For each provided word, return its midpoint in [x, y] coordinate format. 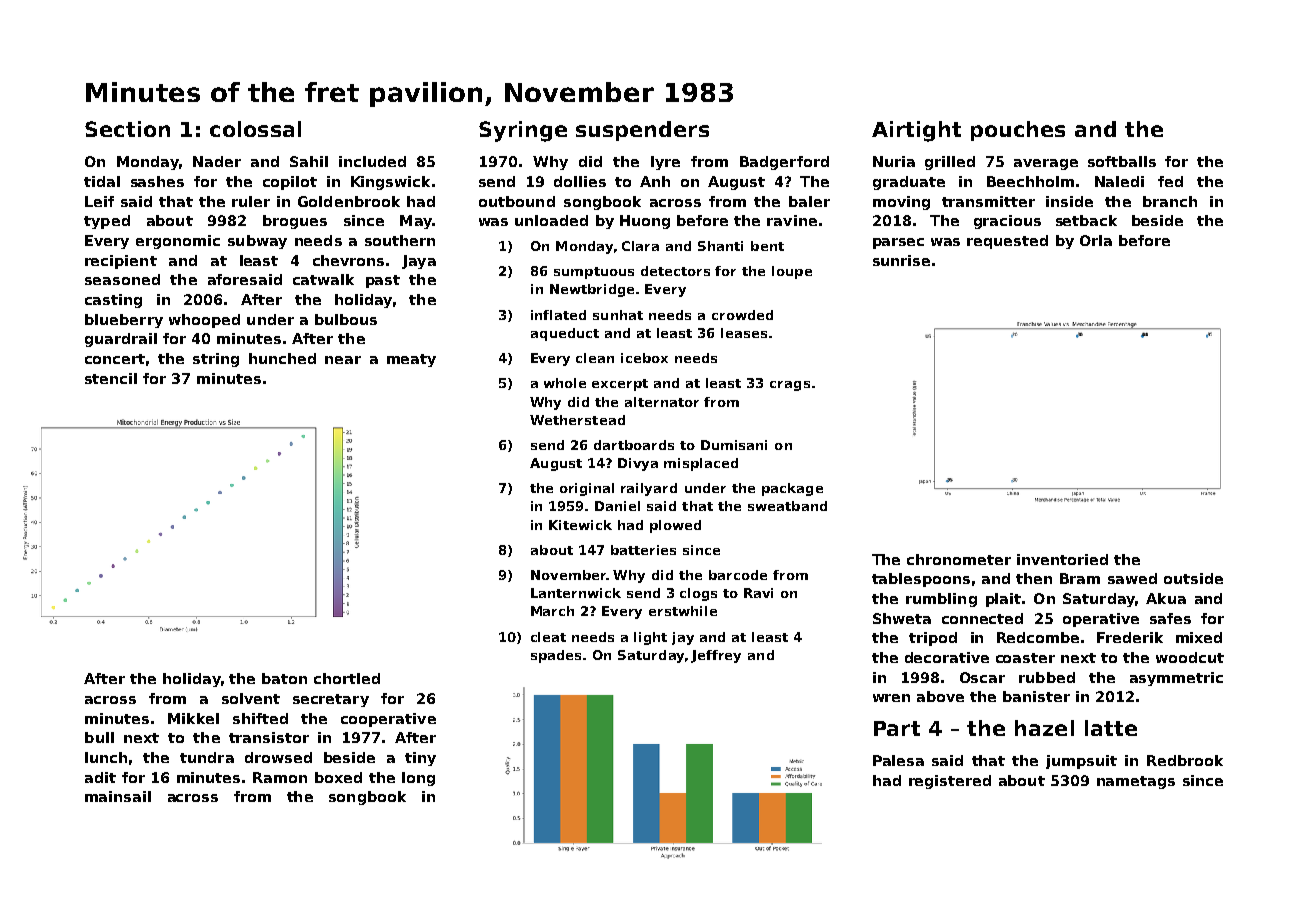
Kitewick [580, 525]
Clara [640, 246]
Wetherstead [577, 420]
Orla [1096, 240]
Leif [99, 201]
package [792, 489]
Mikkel [193, 718]
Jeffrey [716, 656]
